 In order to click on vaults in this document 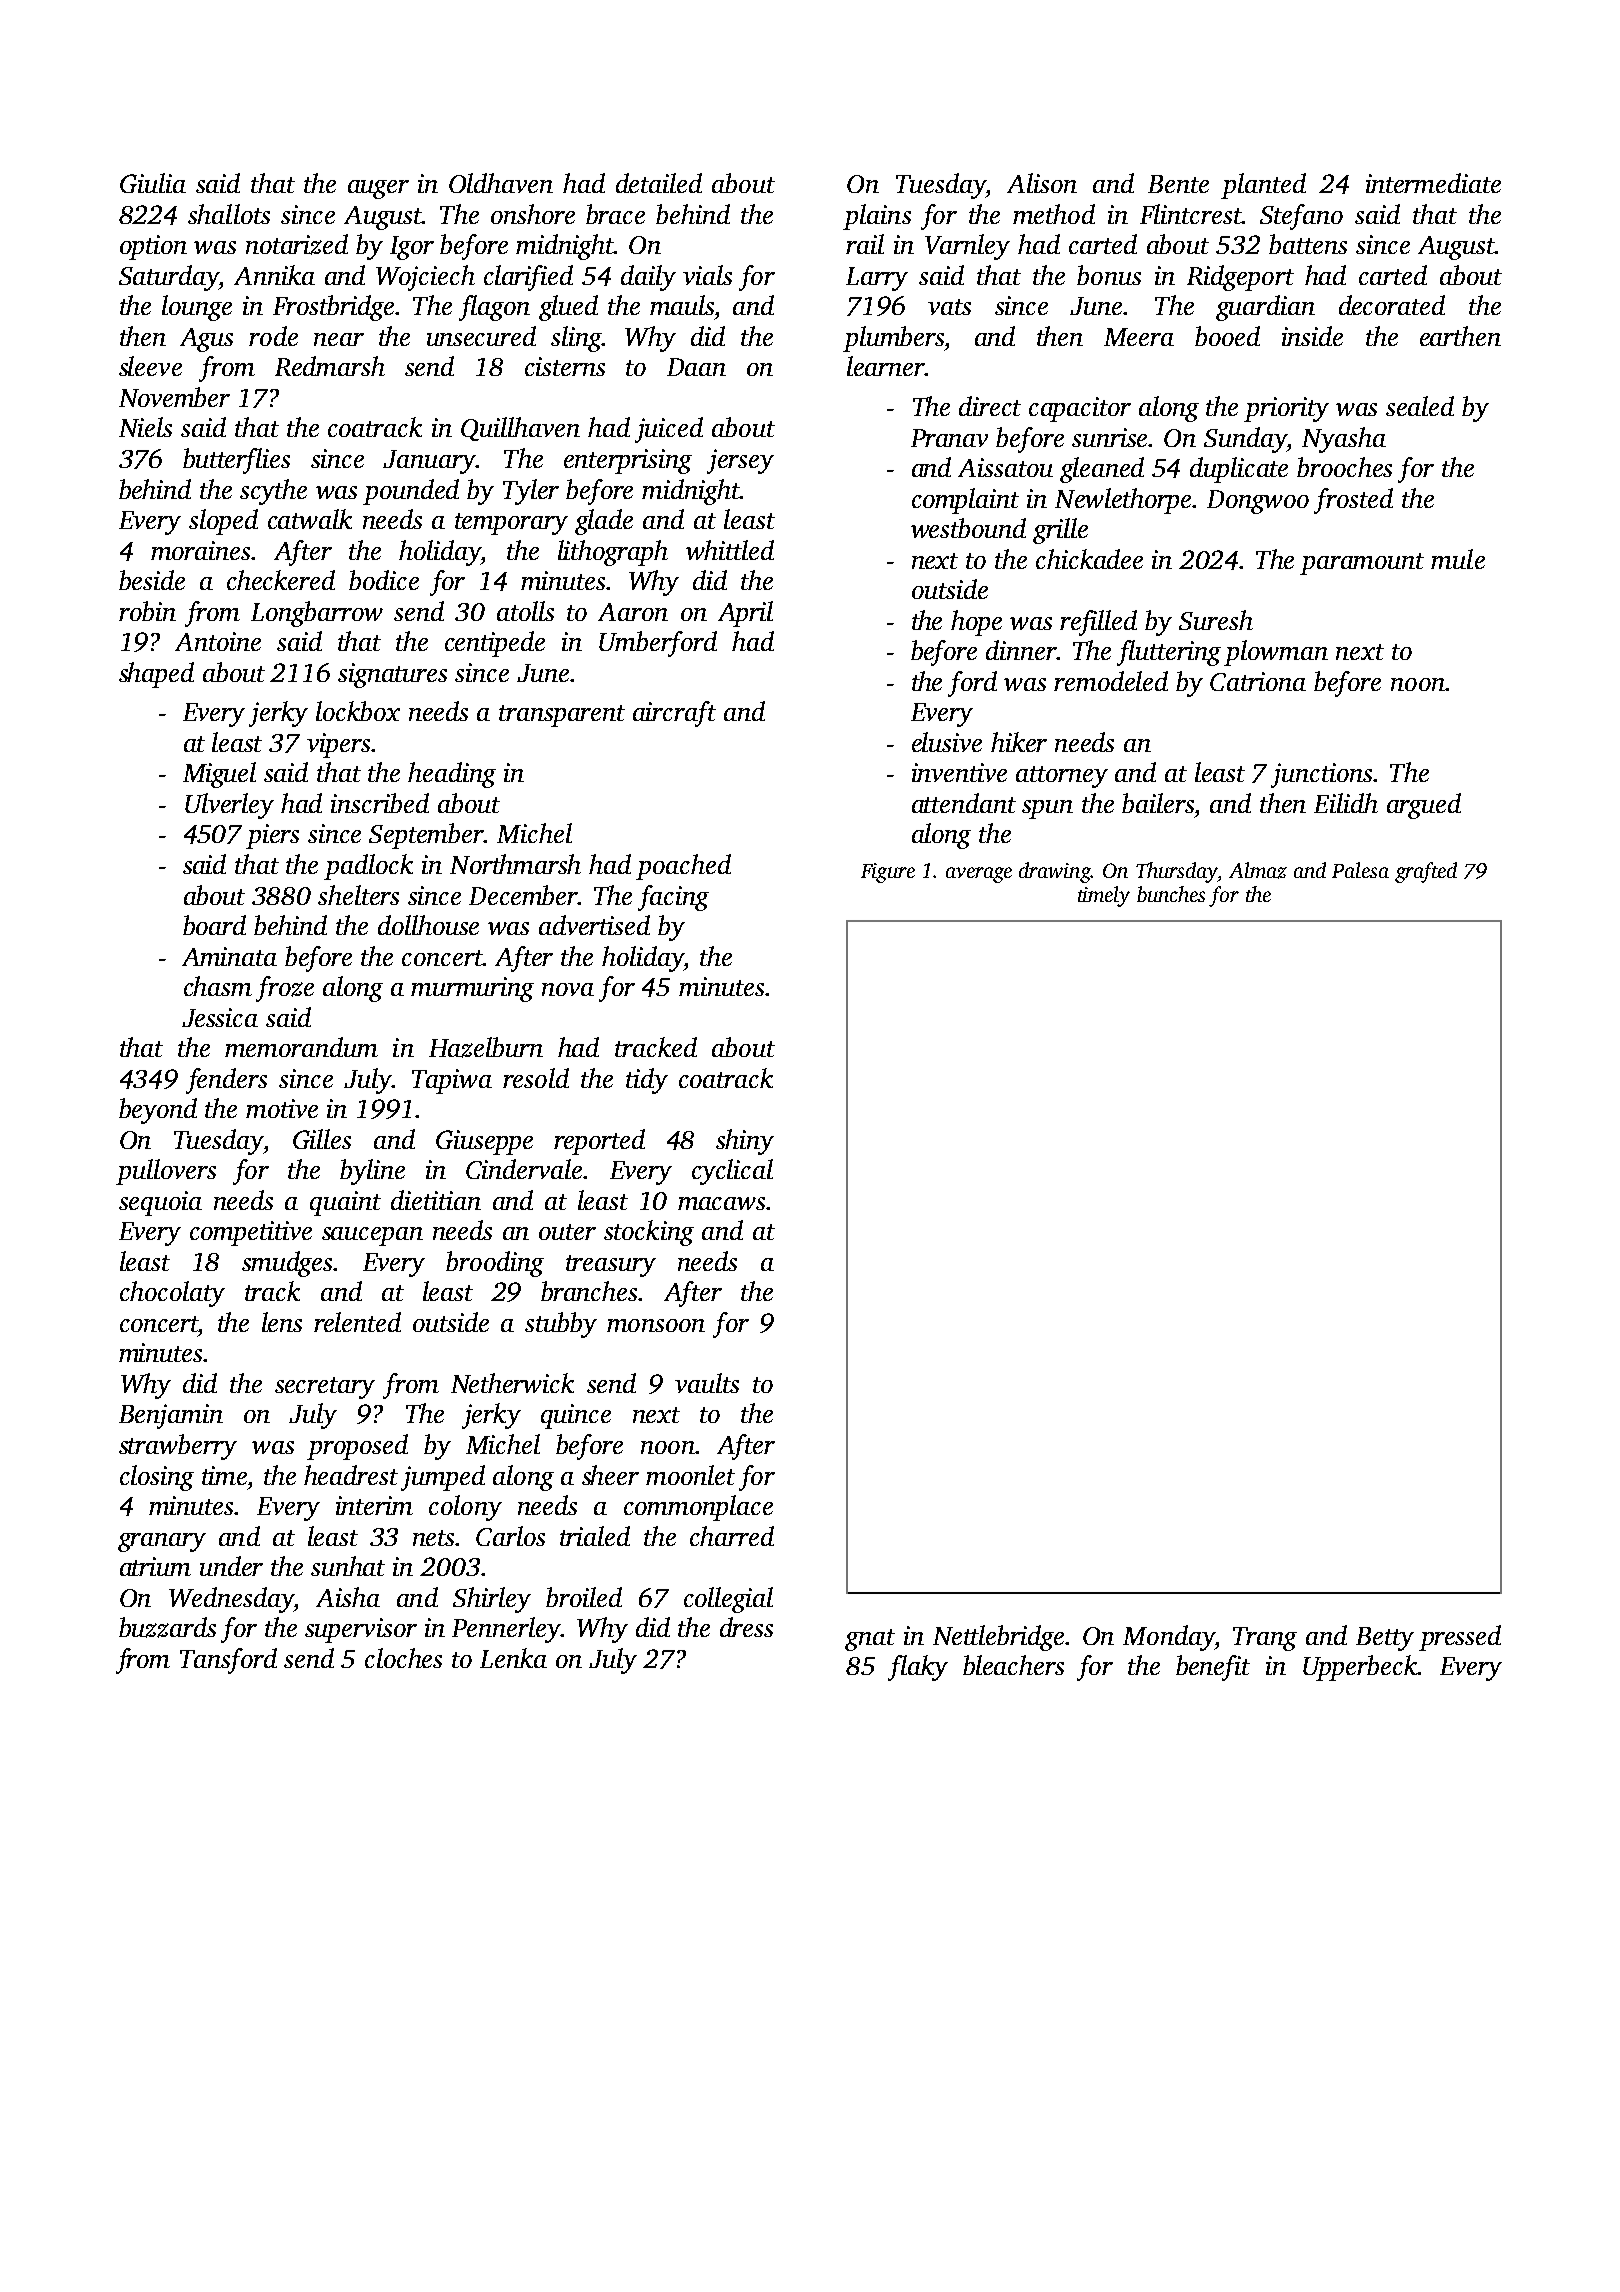, I will do `click(707, 1383)`.
